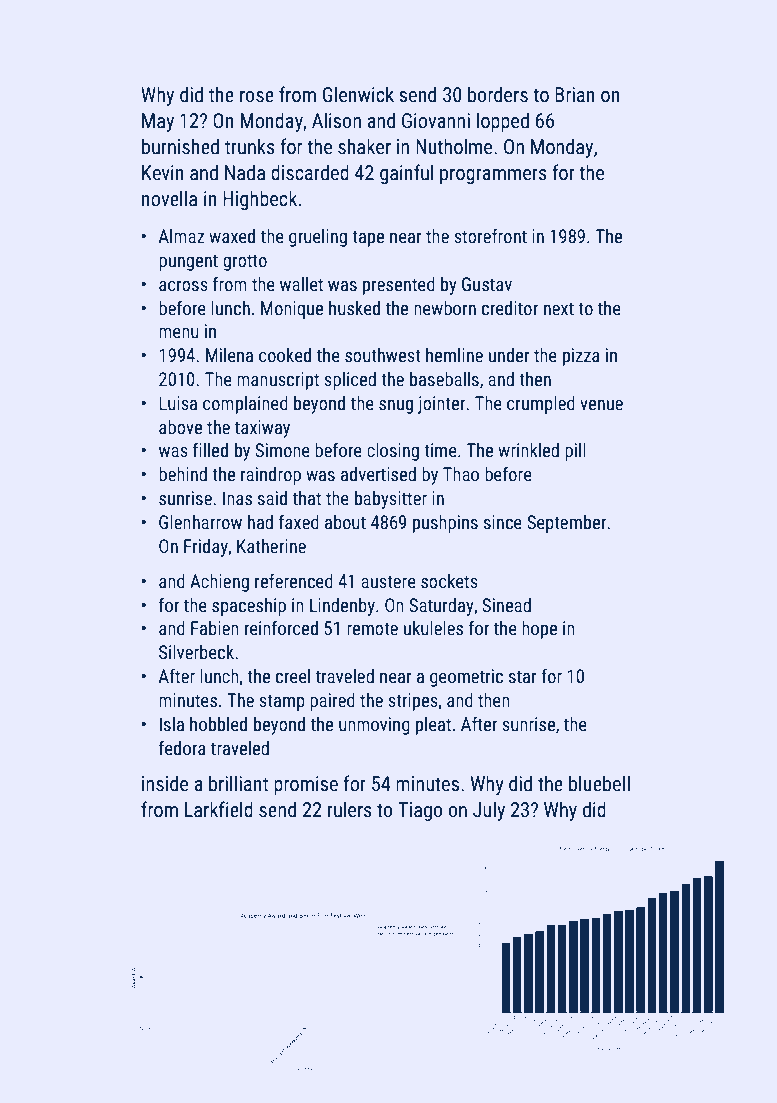 Image resolution: width=777 pixels, height=1103 pixels. Describe the element at coordinates (180, 427) in the screenshot. I see `above` at that location.
